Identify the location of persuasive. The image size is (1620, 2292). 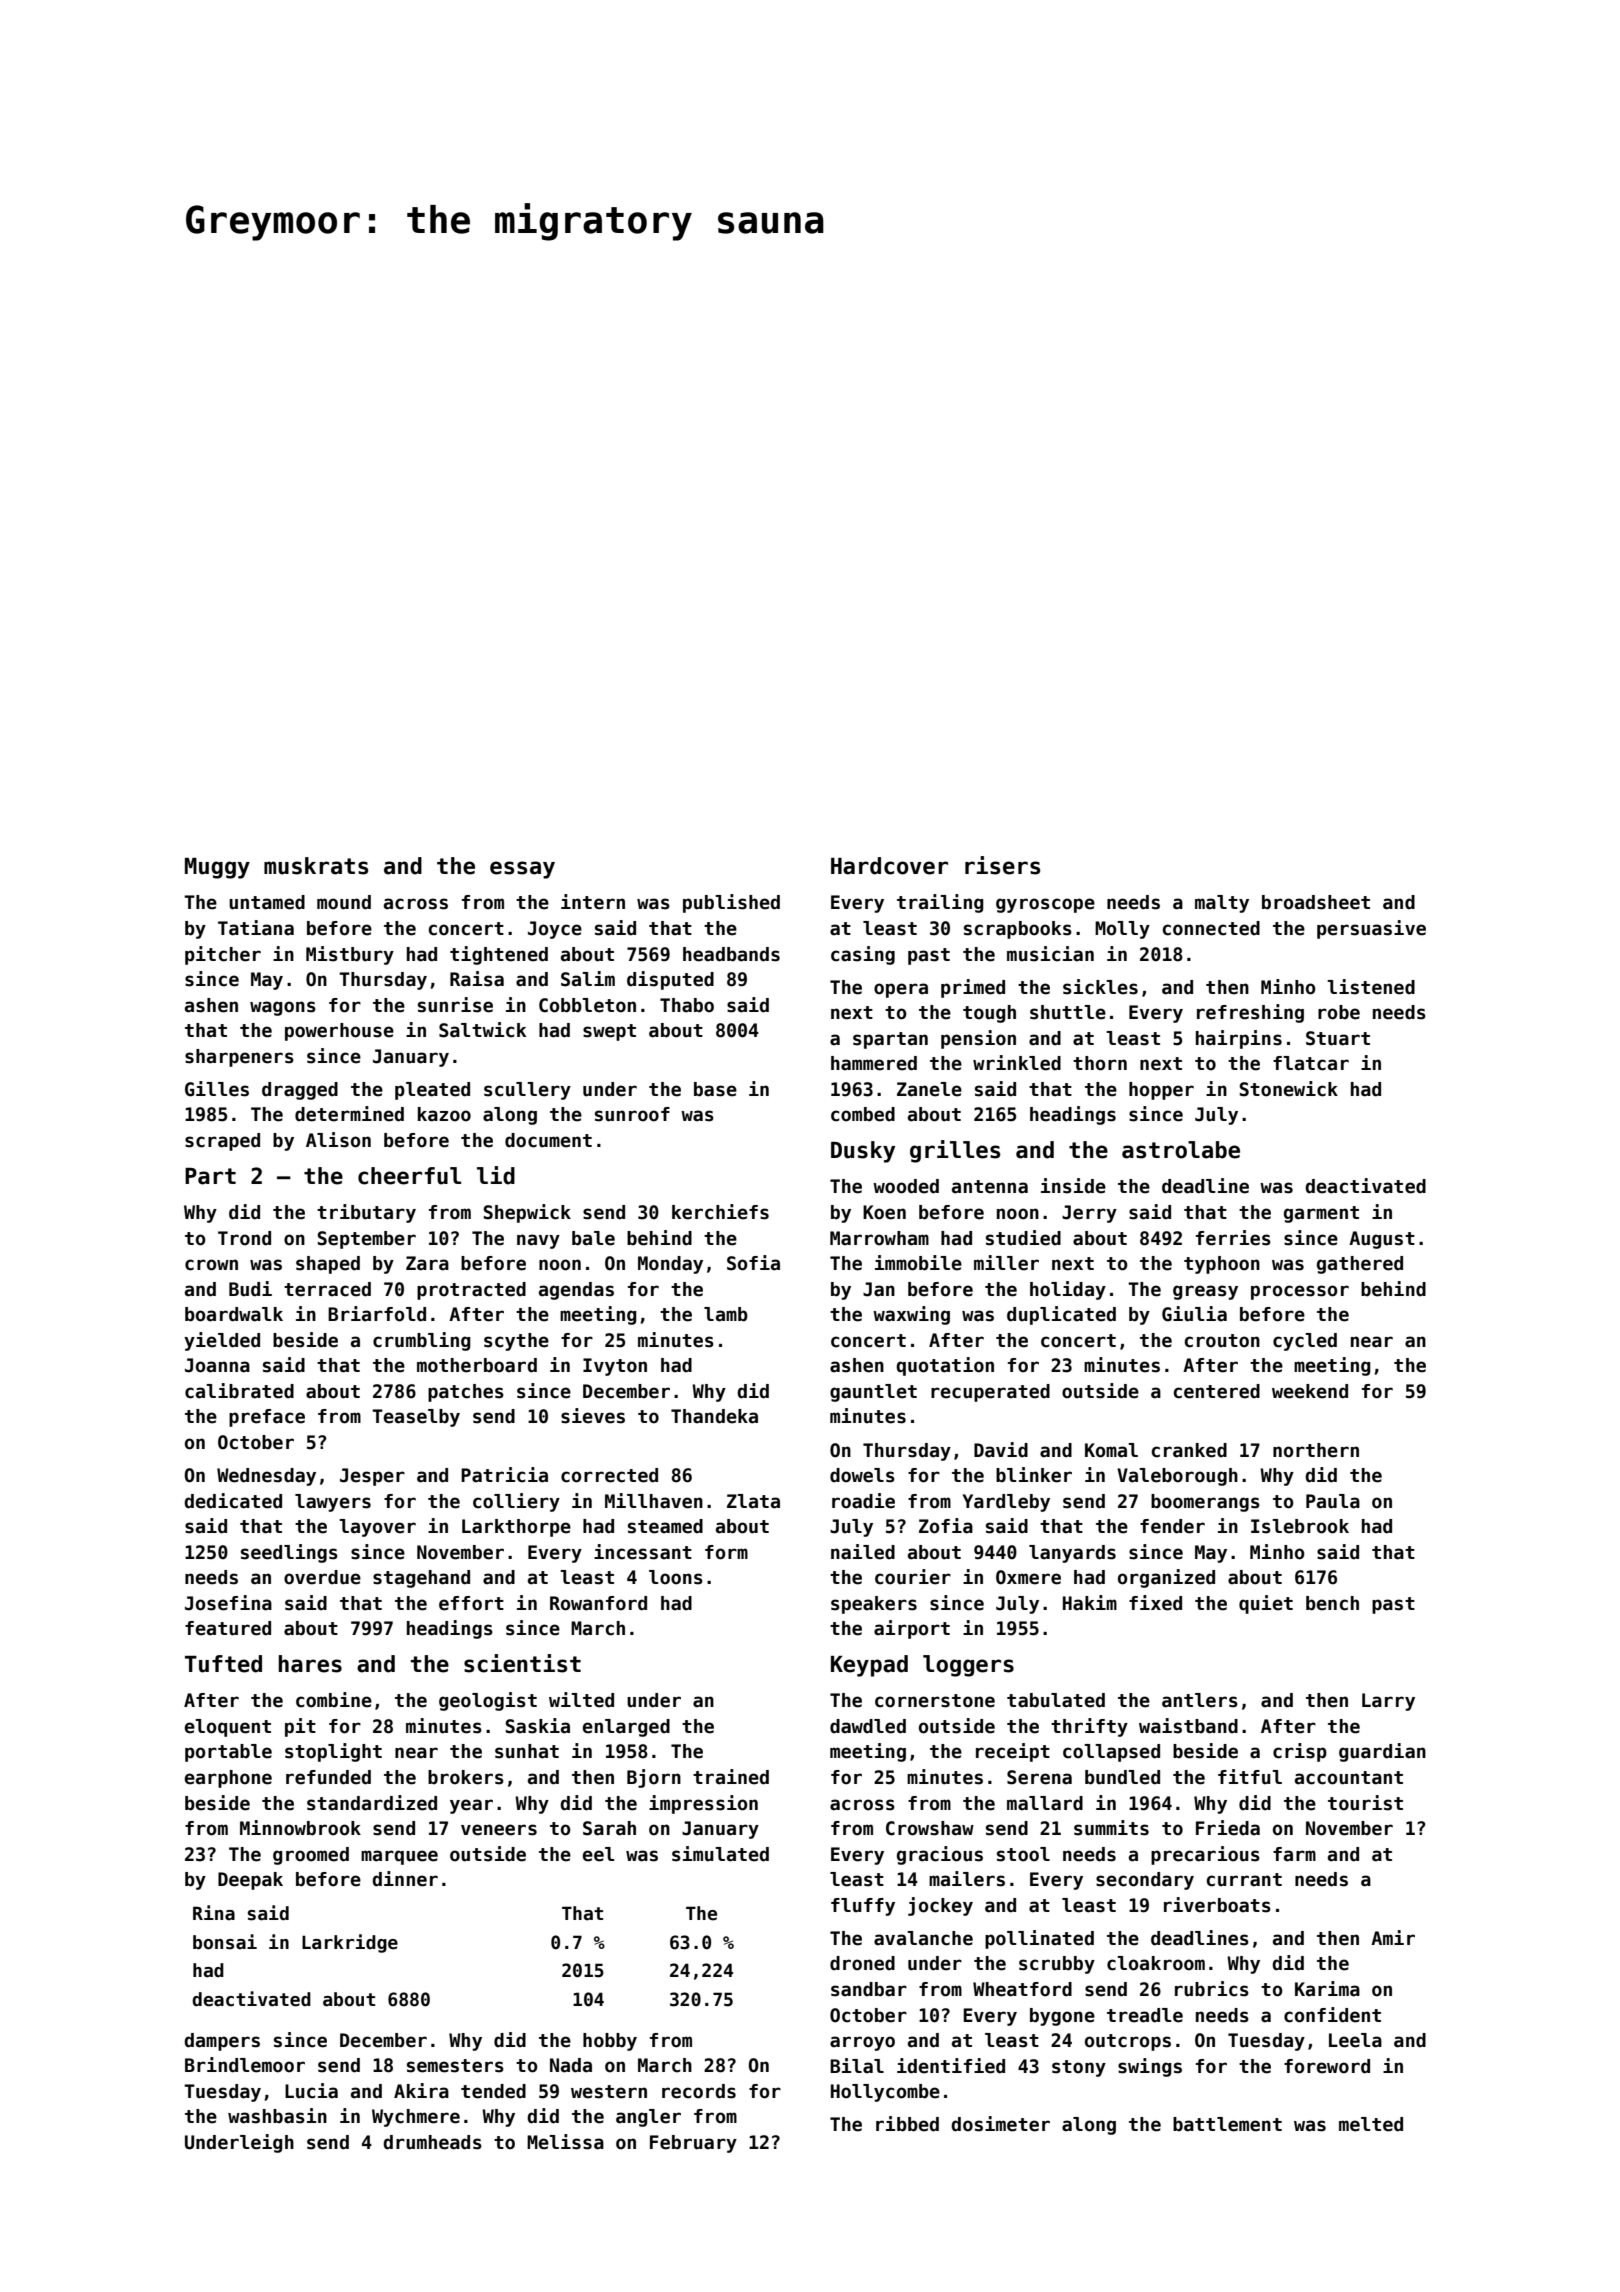
(1371, 929).
